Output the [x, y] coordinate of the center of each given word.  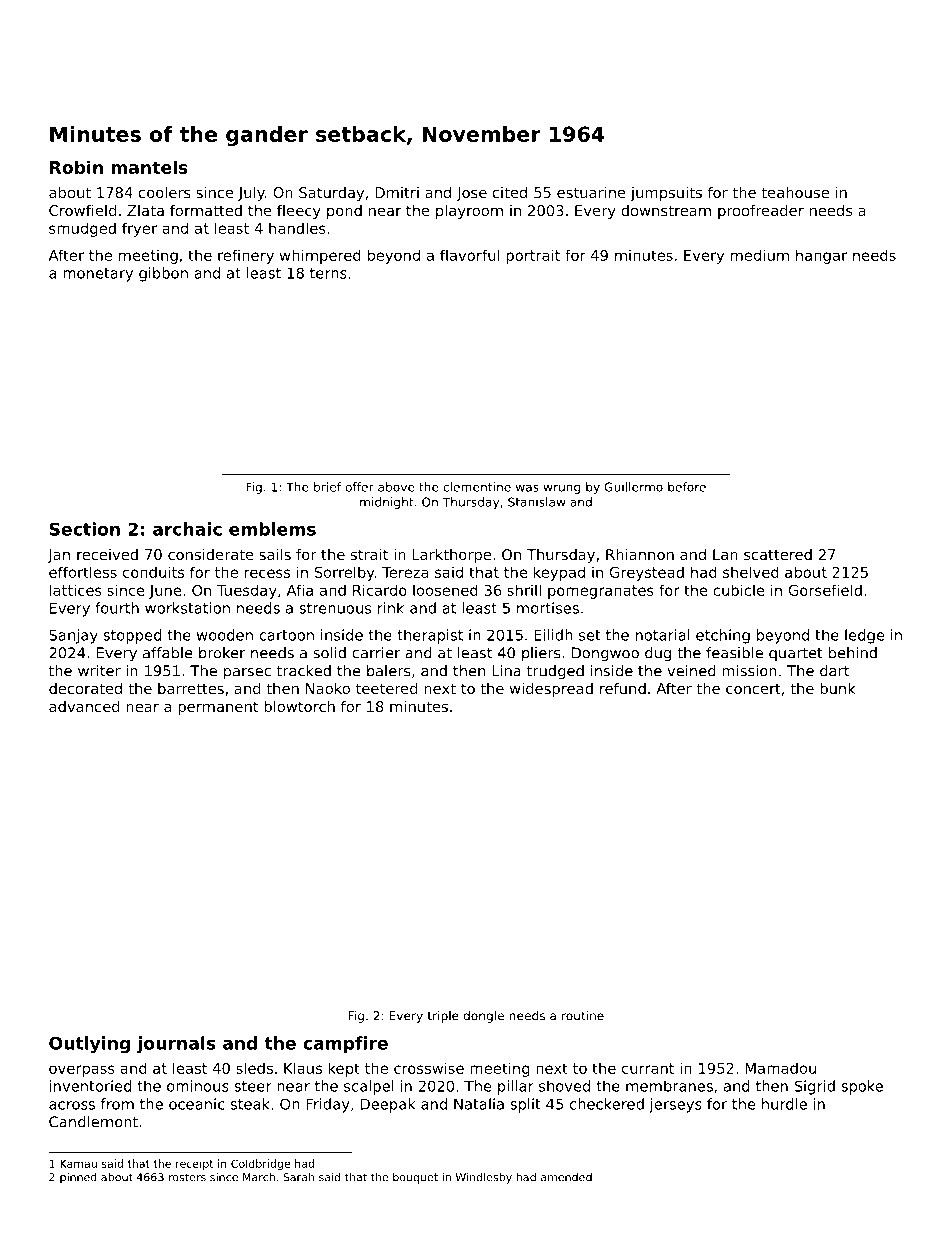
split [525, 1105]
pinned [78, 1178]
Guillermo [633, 487]
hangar [821, 256]
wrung [561, 489]
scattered [778, 554]
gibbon [163, 274]
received [107, 554]
